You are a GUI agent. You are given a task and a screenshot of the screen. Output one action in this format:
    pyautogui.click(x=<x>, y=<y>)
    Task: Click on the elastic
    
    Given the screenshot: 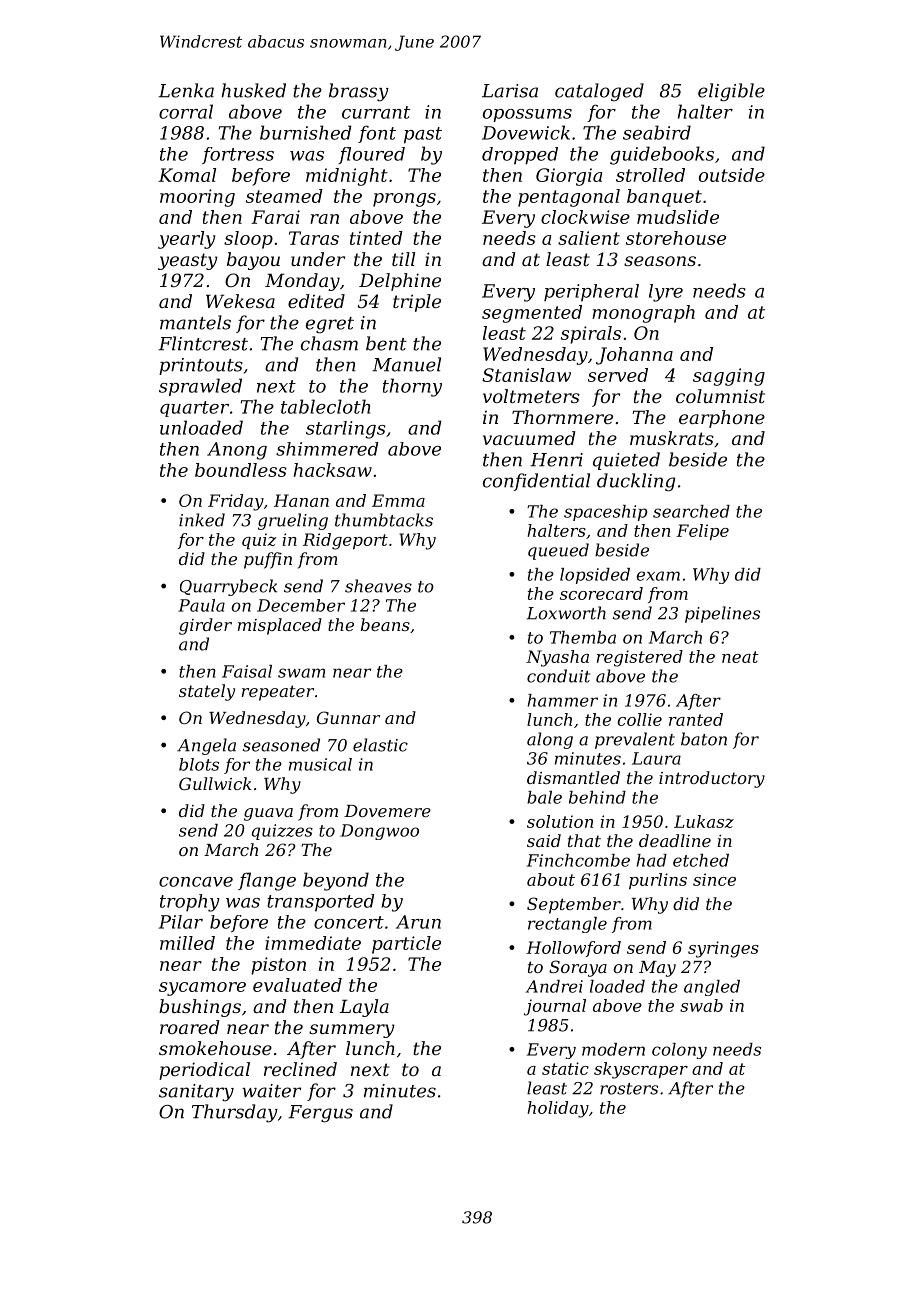 What is the action you would take?
    pyautogui.click(x=380, y=745)
